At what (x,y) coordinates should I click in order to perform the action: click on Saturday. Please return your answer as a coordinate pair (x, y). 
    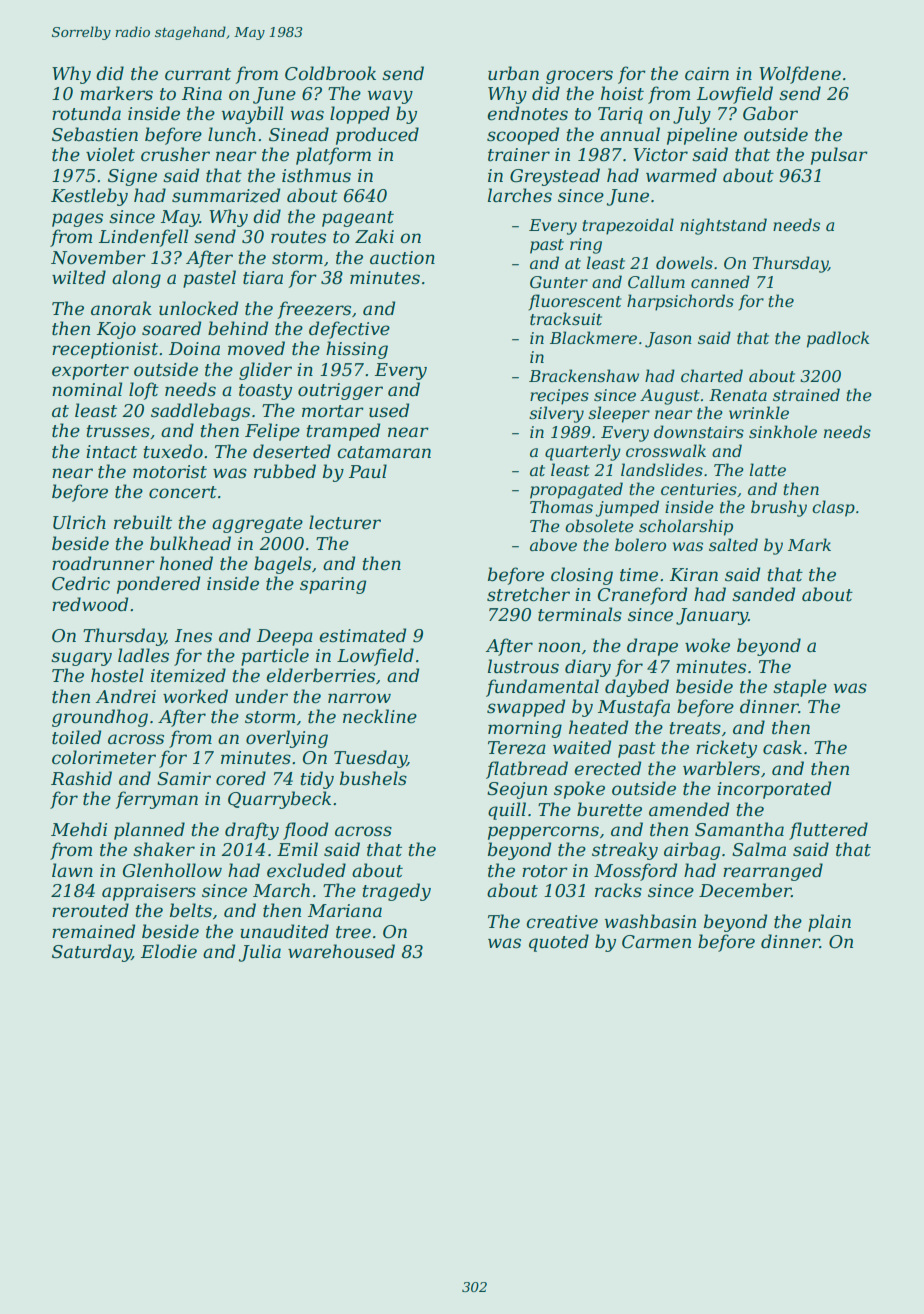
    Looking at the image, I should click on (92, 953).
